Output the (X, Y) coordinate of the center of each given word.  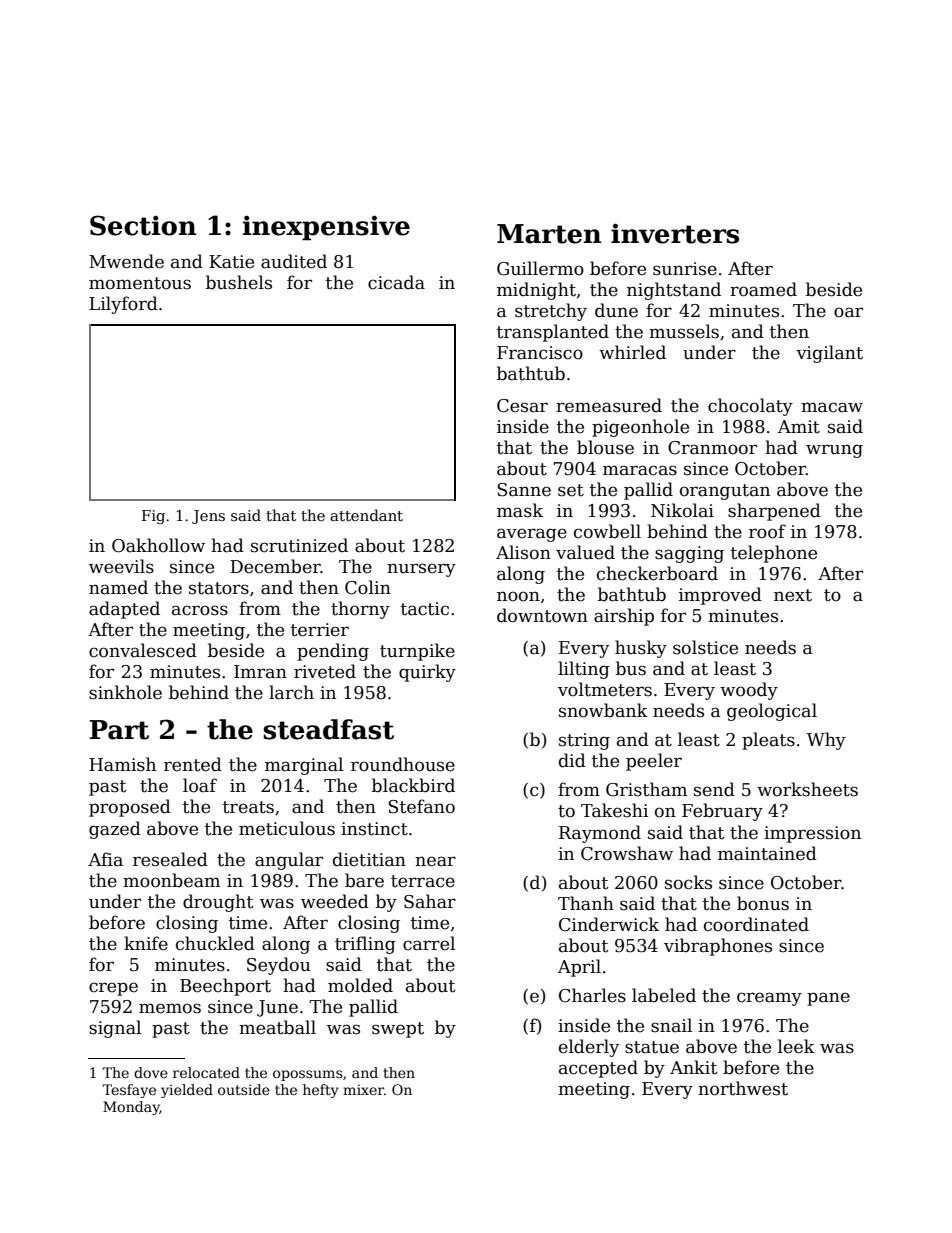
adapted (124, 610)
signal (115, 1029)
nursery (421, 570)
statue (652, 1047)
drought (218, 903)
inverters (675, 233)
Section (143, 225)
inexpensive (326, 228)
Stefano (421, 806)
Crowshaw (627, 853)
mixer (363, 1089)
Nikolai (682, 510)
